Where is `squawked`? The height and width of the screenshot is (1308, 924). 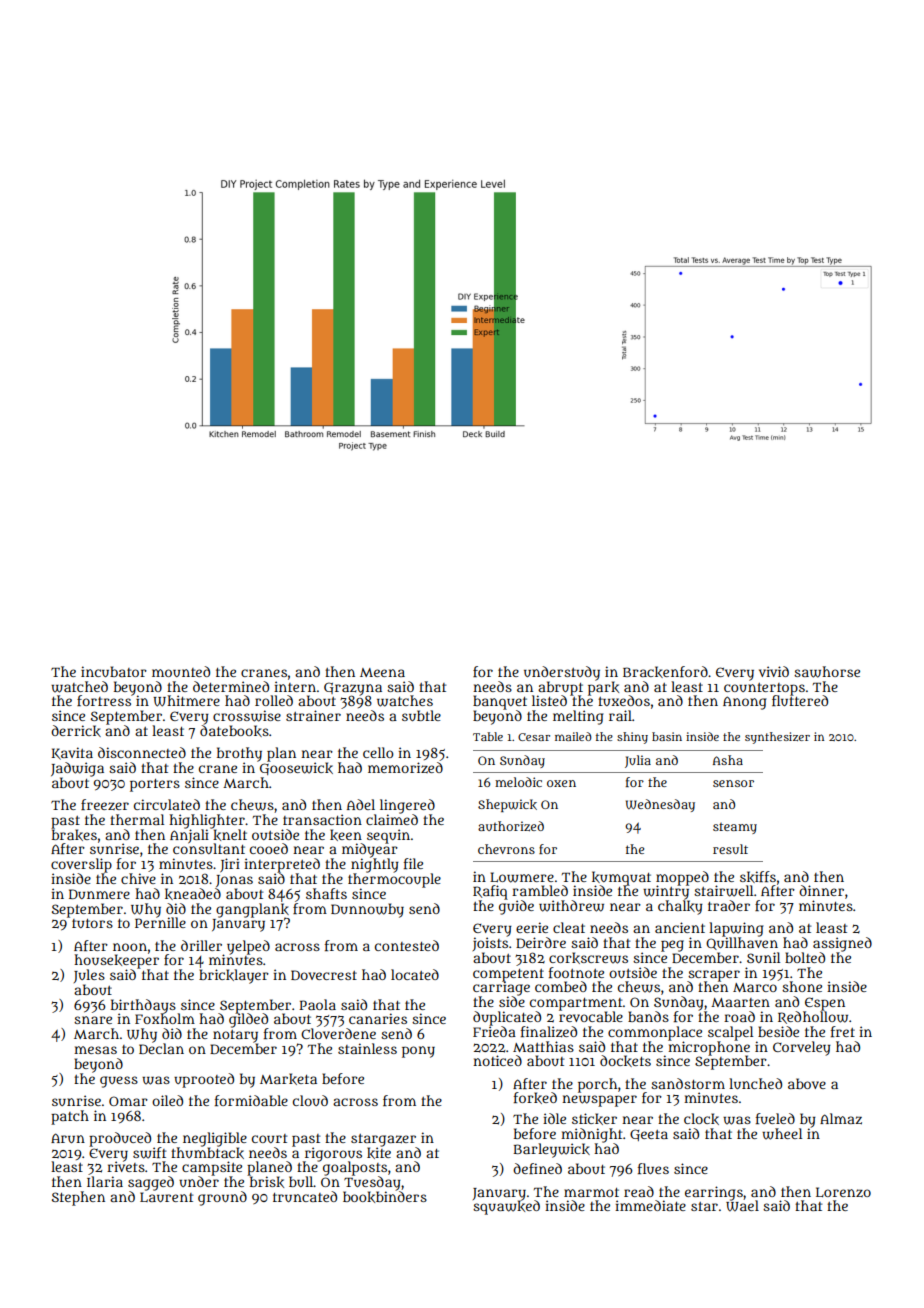
squawked is located at coordinates (506, 1207).
